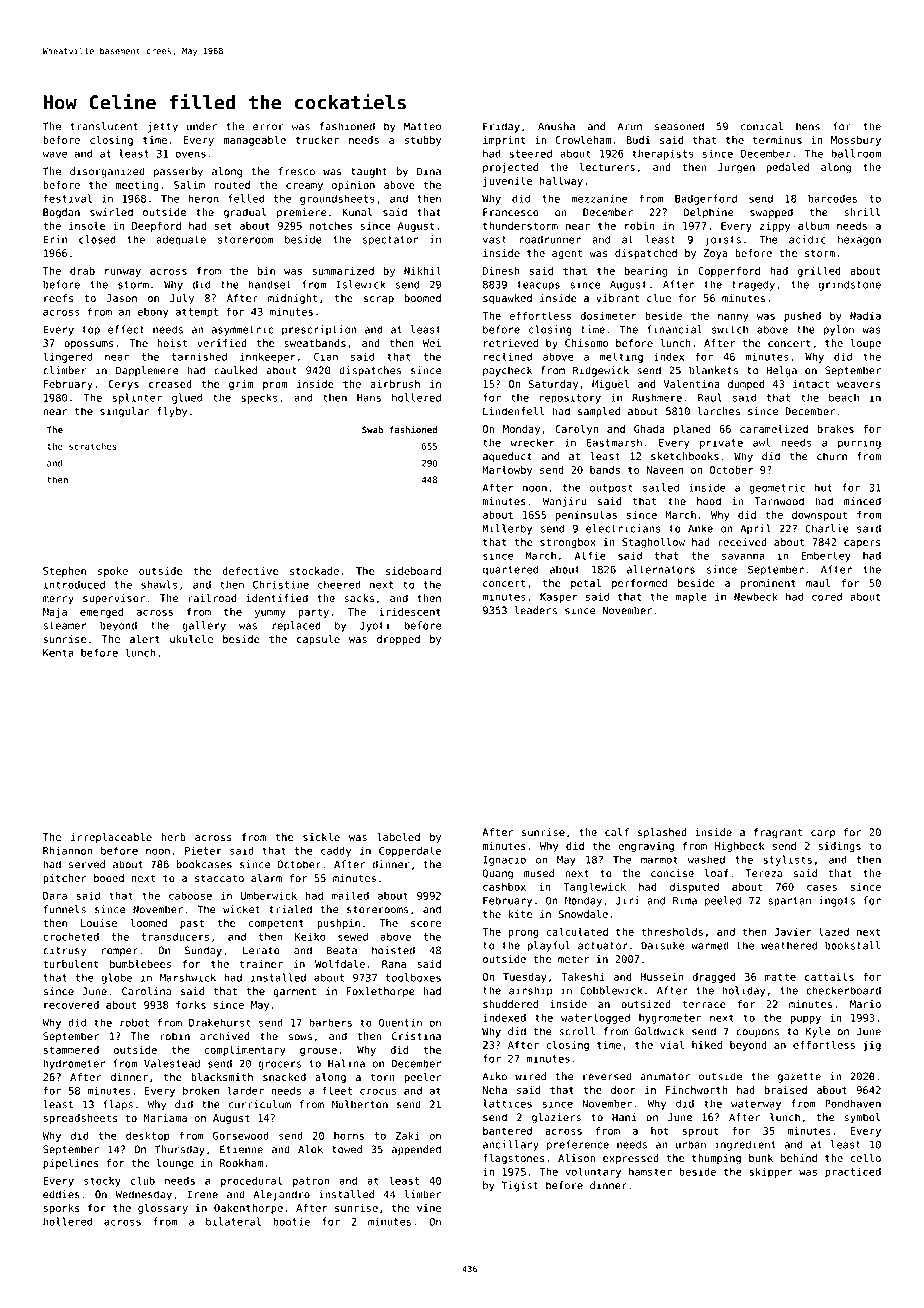  What do you see at coordinates (536, 610) in the screenshot?
I see `leaders` at bounding box center [536, 610].
